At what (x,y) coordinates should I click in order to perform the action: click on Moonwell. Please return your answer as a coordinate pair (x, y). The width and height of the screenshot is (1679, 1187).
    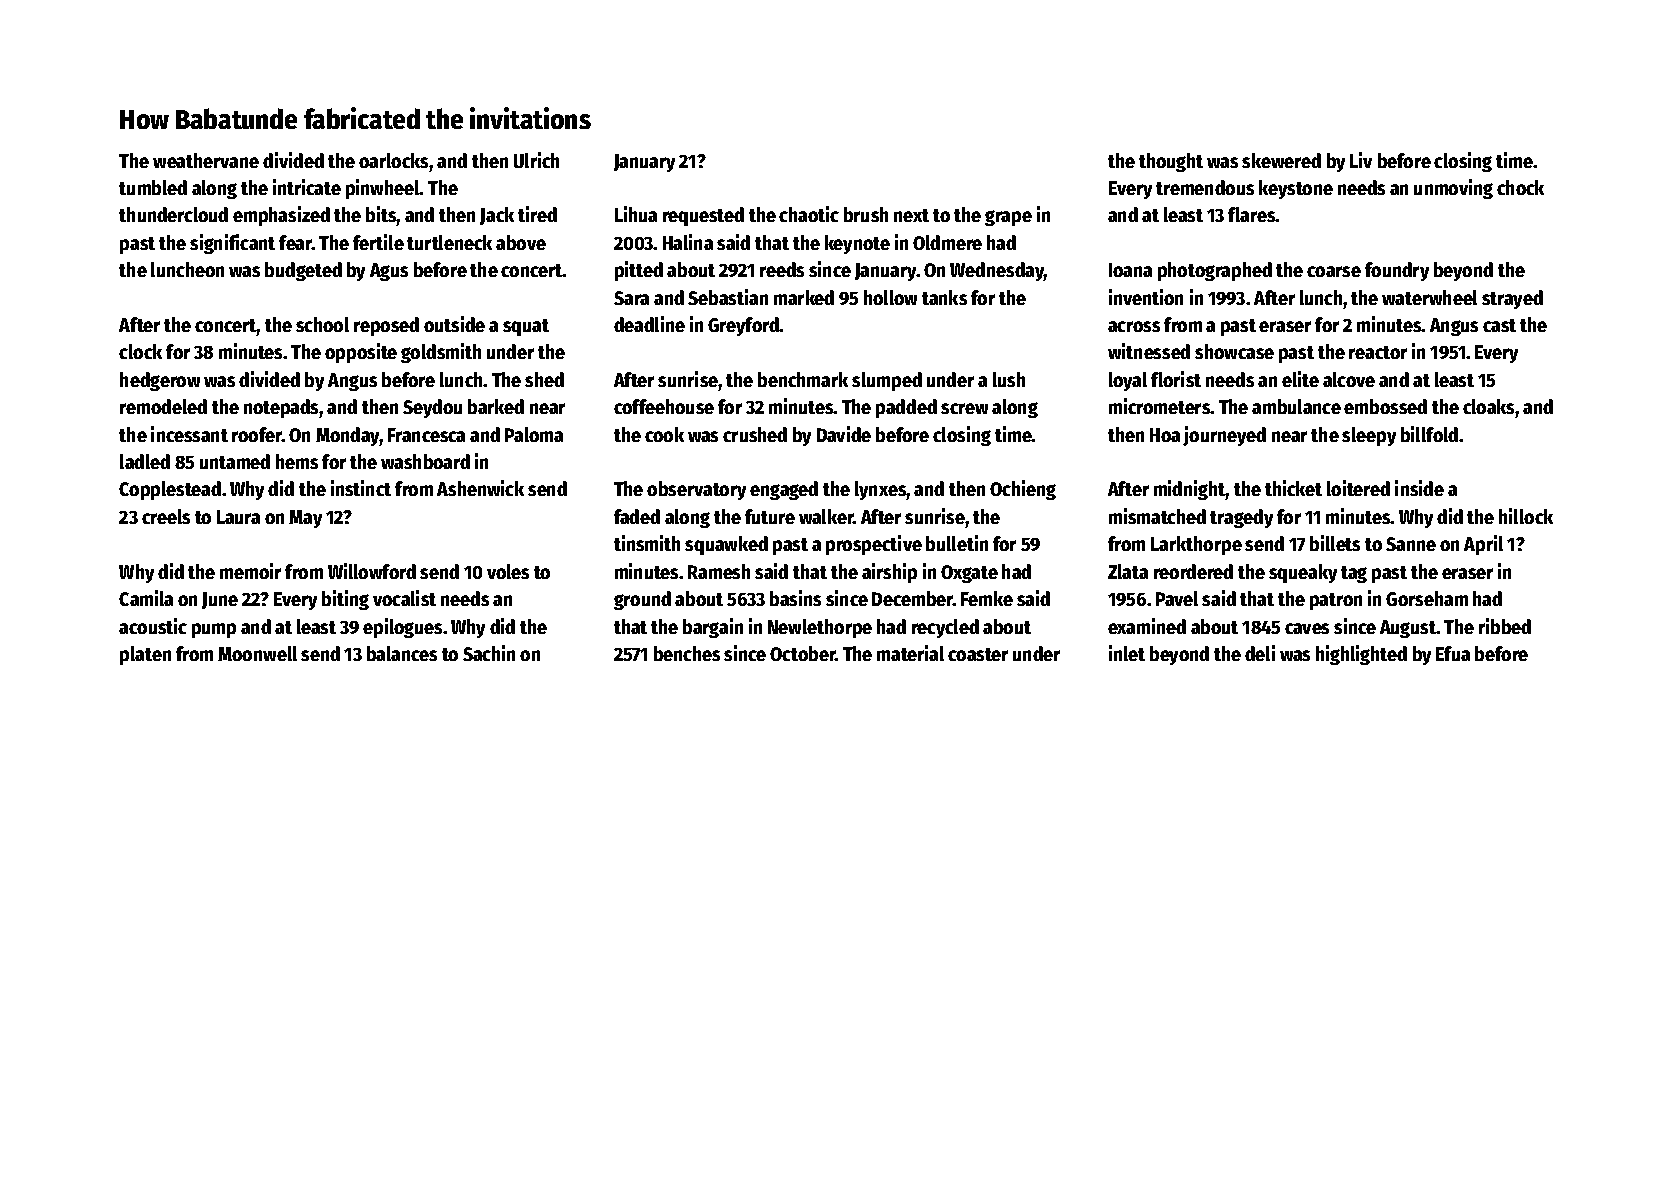
    Looking at the image, I should click on (257, 653).
